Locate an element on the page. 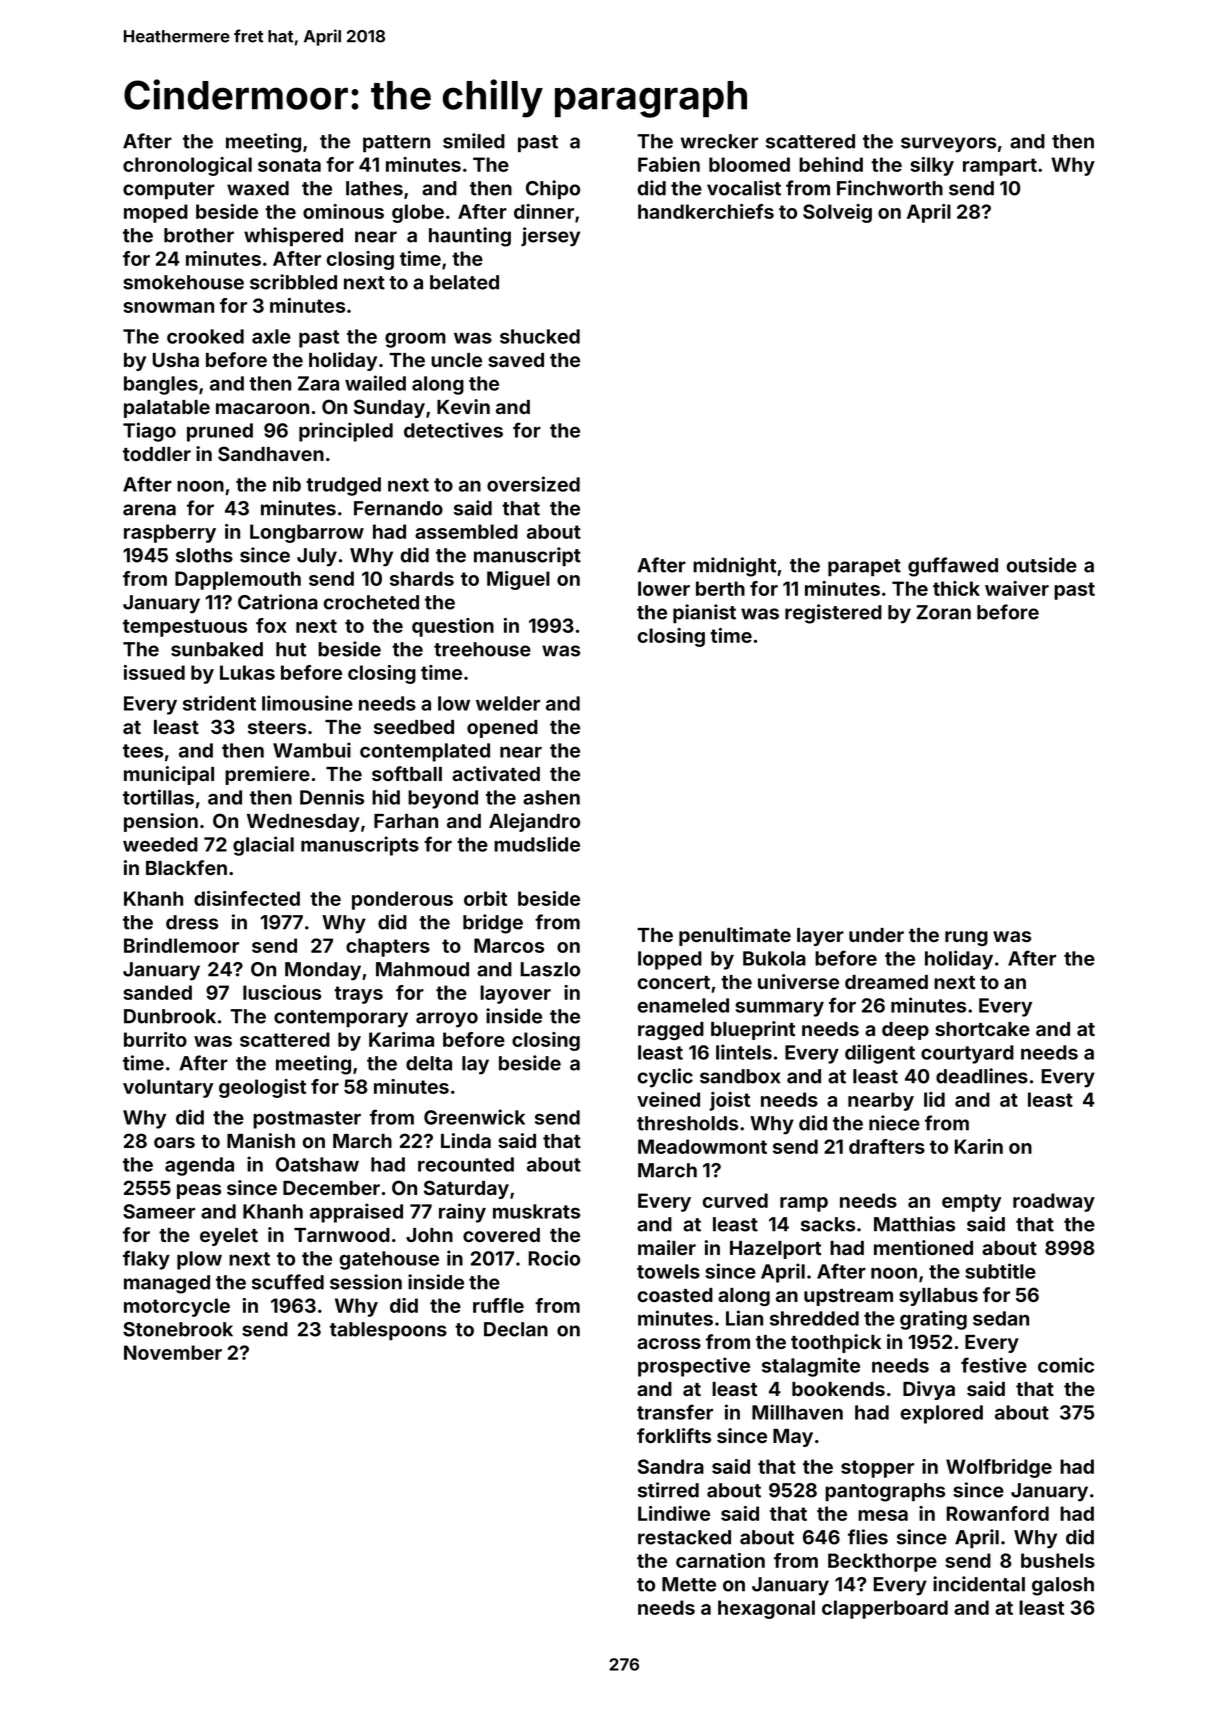 The height and width of the page is (1723, 1218). wrecker is located at coordinates (719, 141).
